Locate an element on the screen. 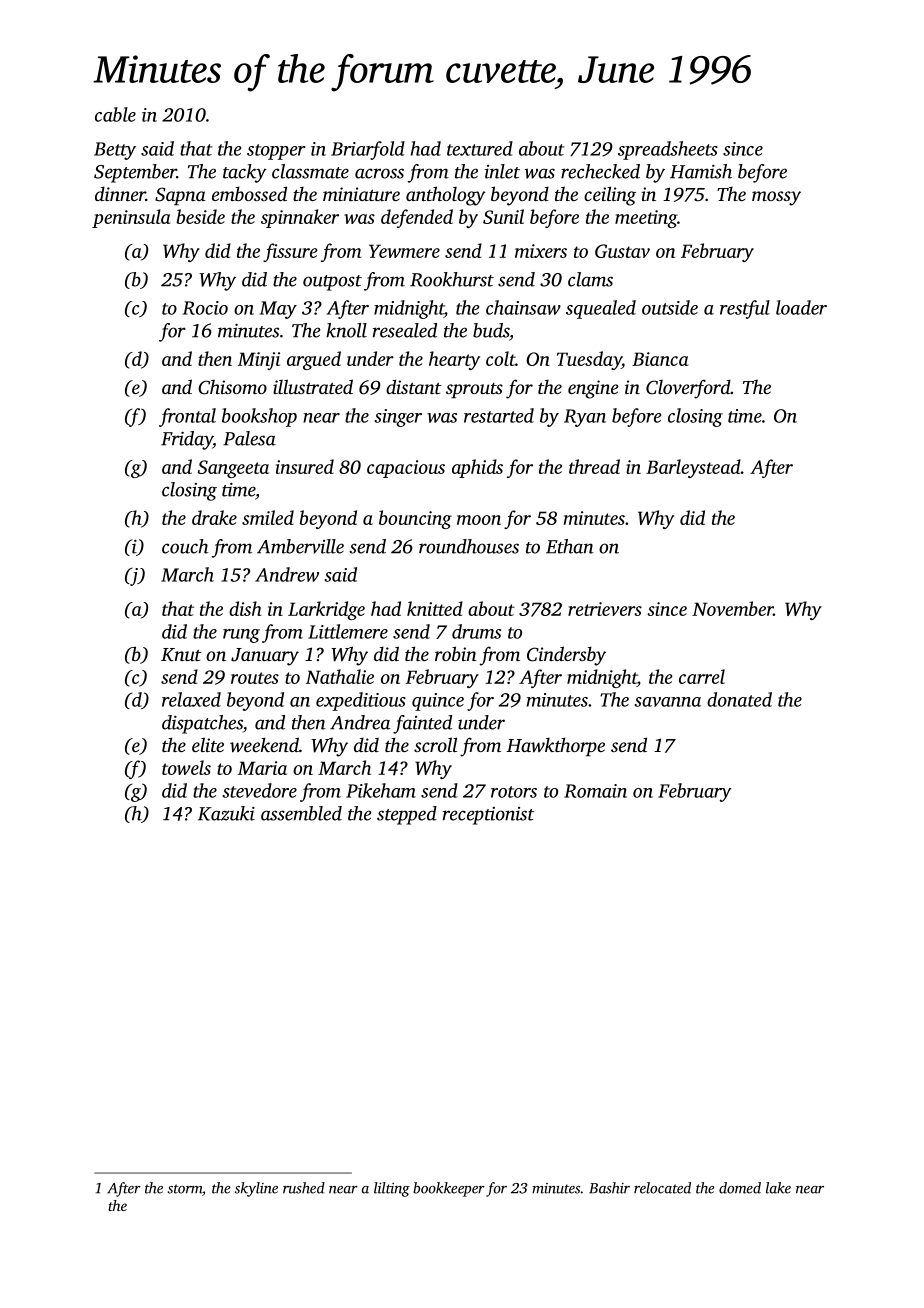  storm is located at coordinates (185, 1189).
